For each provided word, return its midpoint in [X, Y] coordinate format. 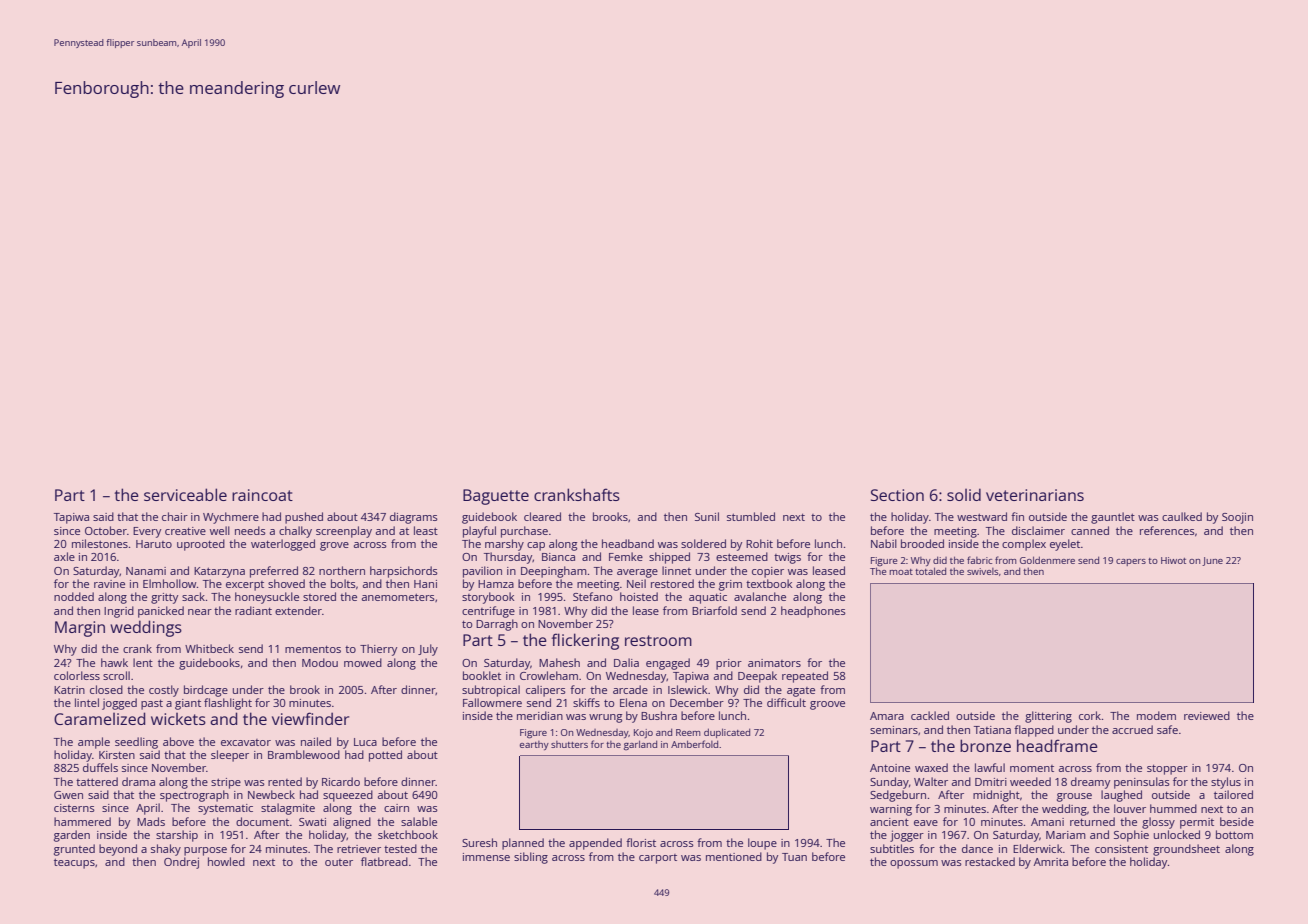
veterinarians [1035, 495]
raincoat [262, 495]
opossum [914, 864]
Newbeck [271, 794]
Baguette [496, 497]
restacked [990, 861]
